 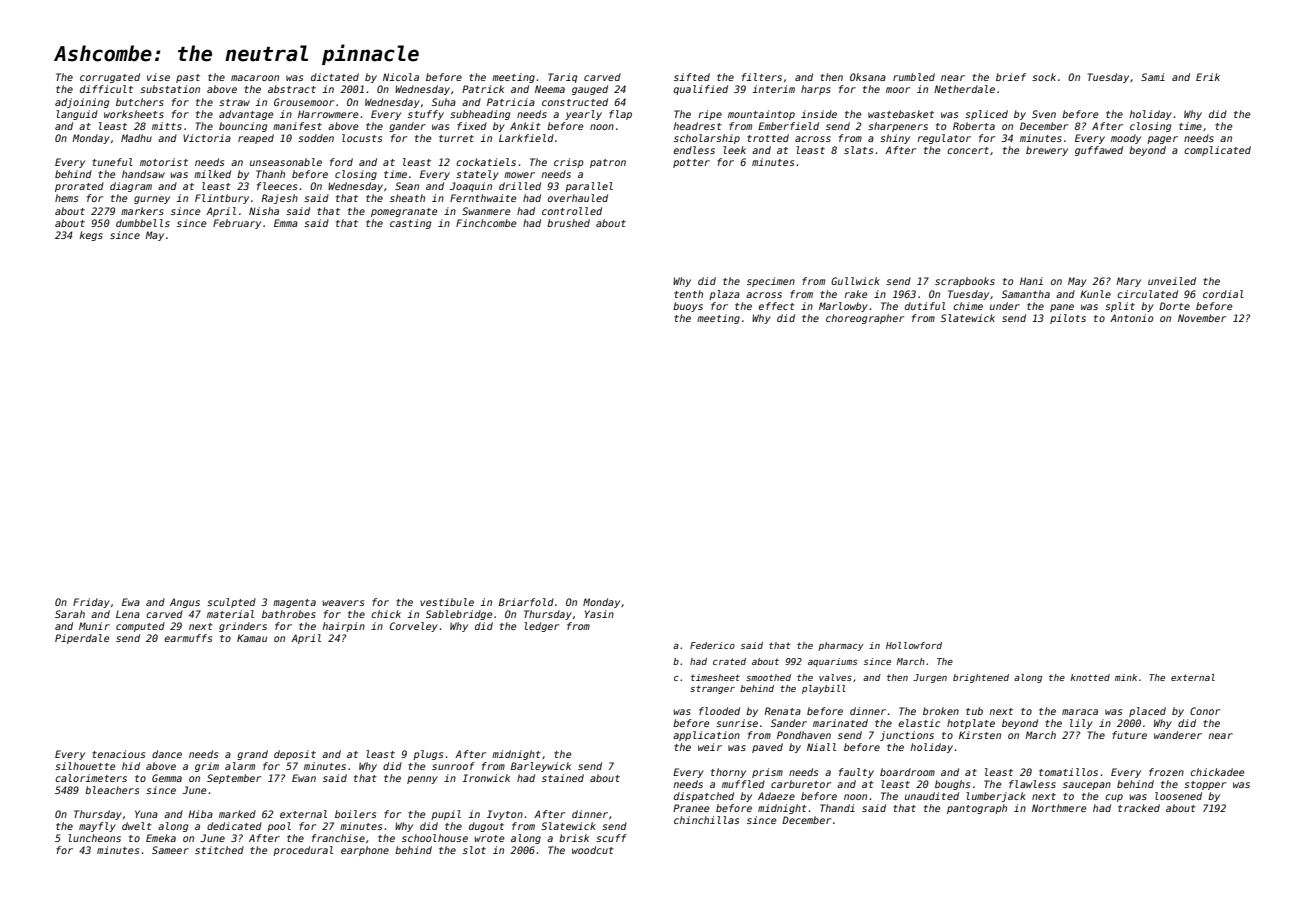 What do you see at coordinates (907, 736) in the document?
I see `junctions` at bounding box center [907, 736].
